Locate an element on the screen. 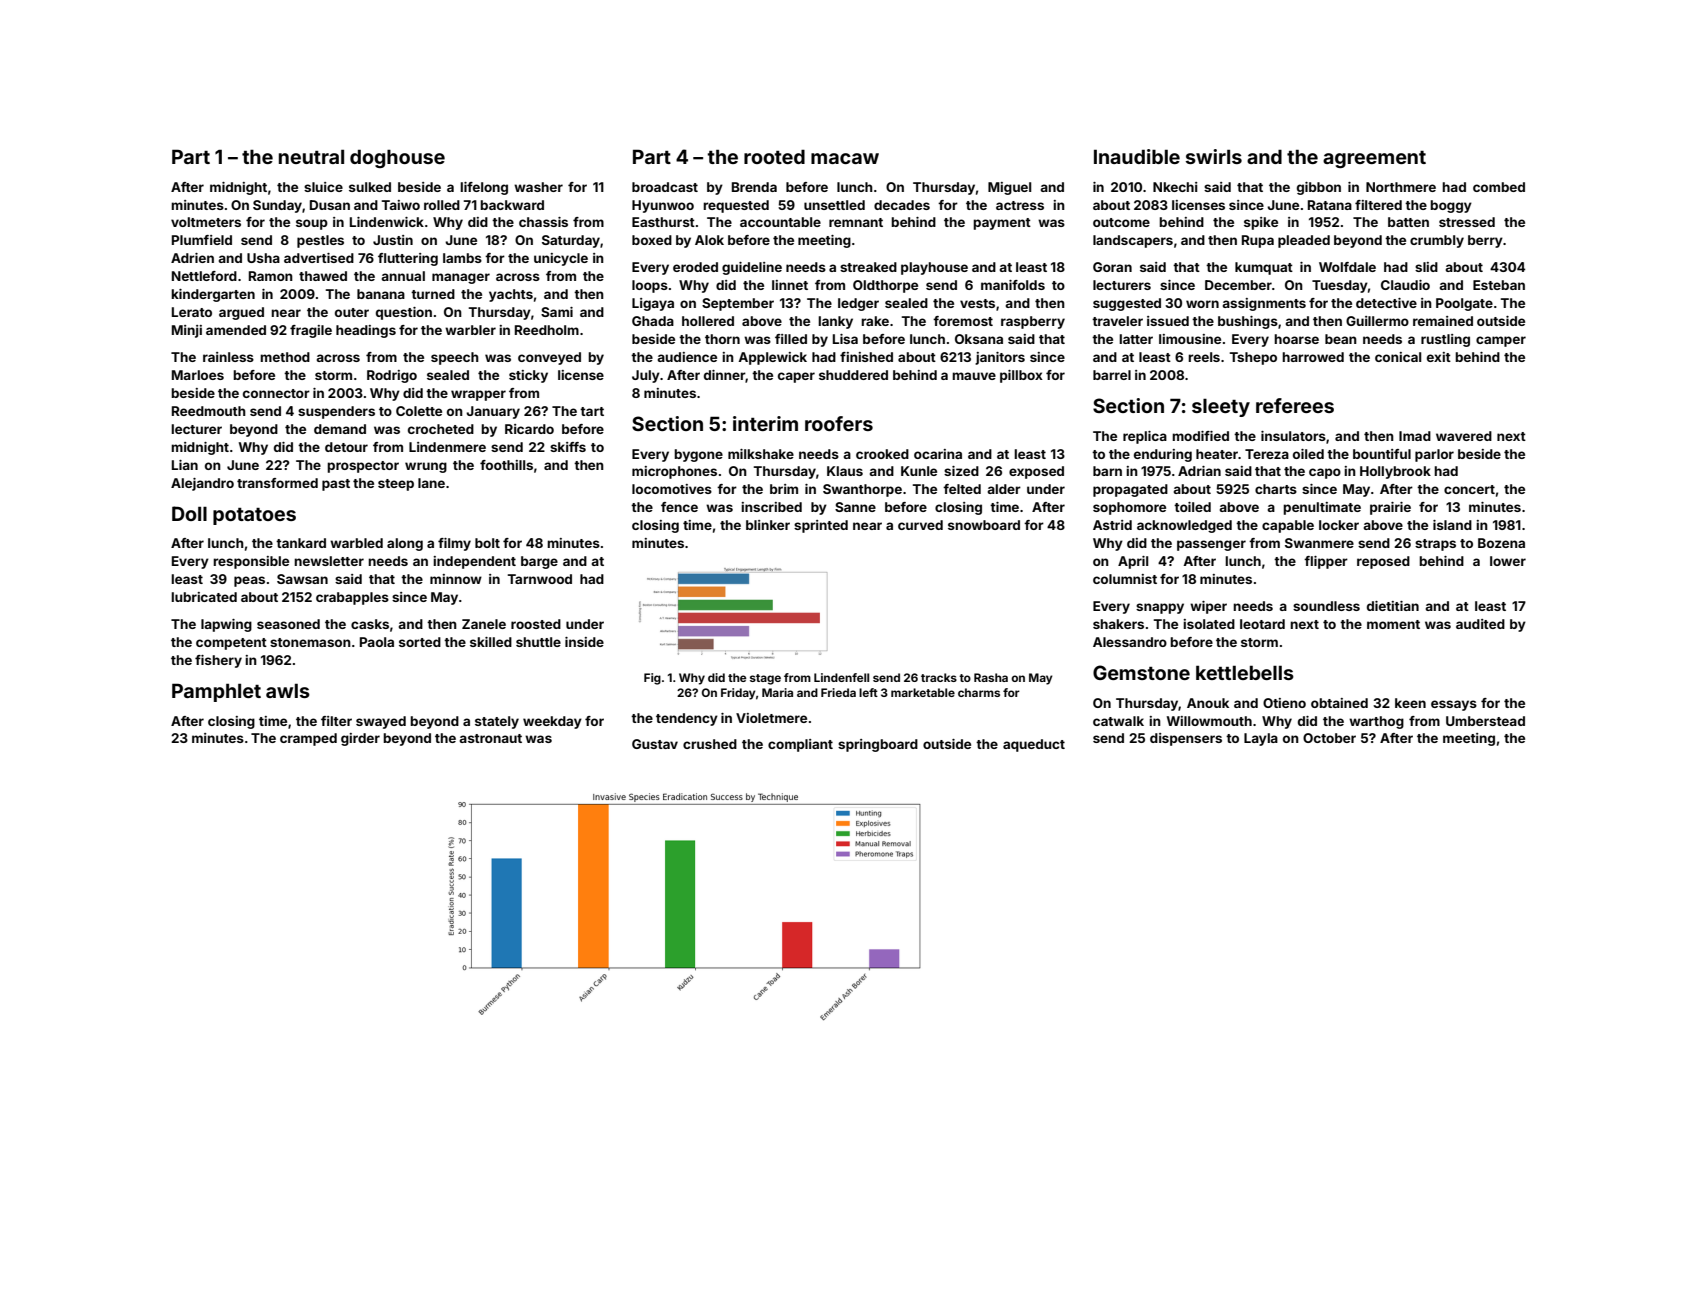  neutral is located at coordinates (311, 156).
